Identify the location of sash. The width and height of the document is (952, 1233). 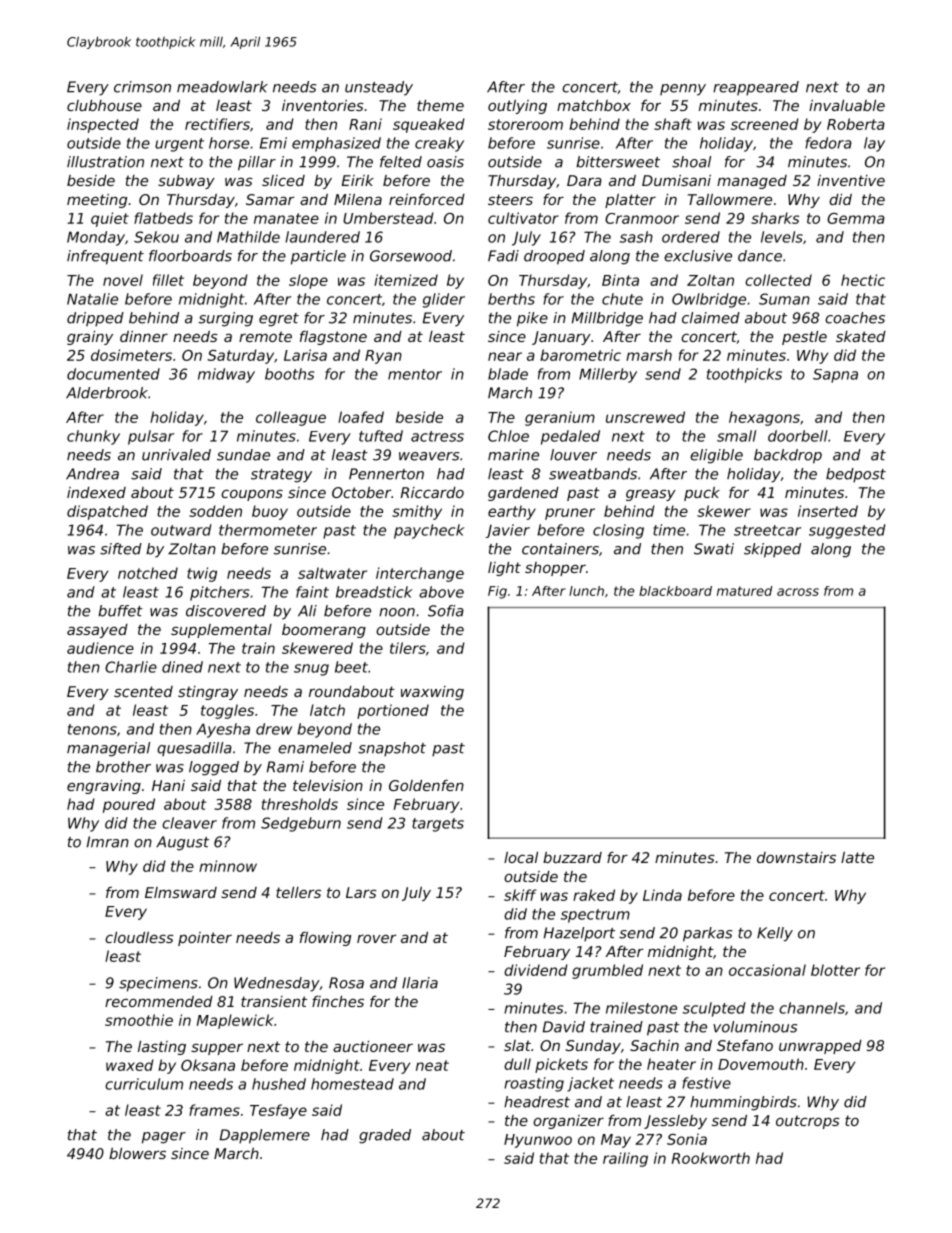
(636, 237).
